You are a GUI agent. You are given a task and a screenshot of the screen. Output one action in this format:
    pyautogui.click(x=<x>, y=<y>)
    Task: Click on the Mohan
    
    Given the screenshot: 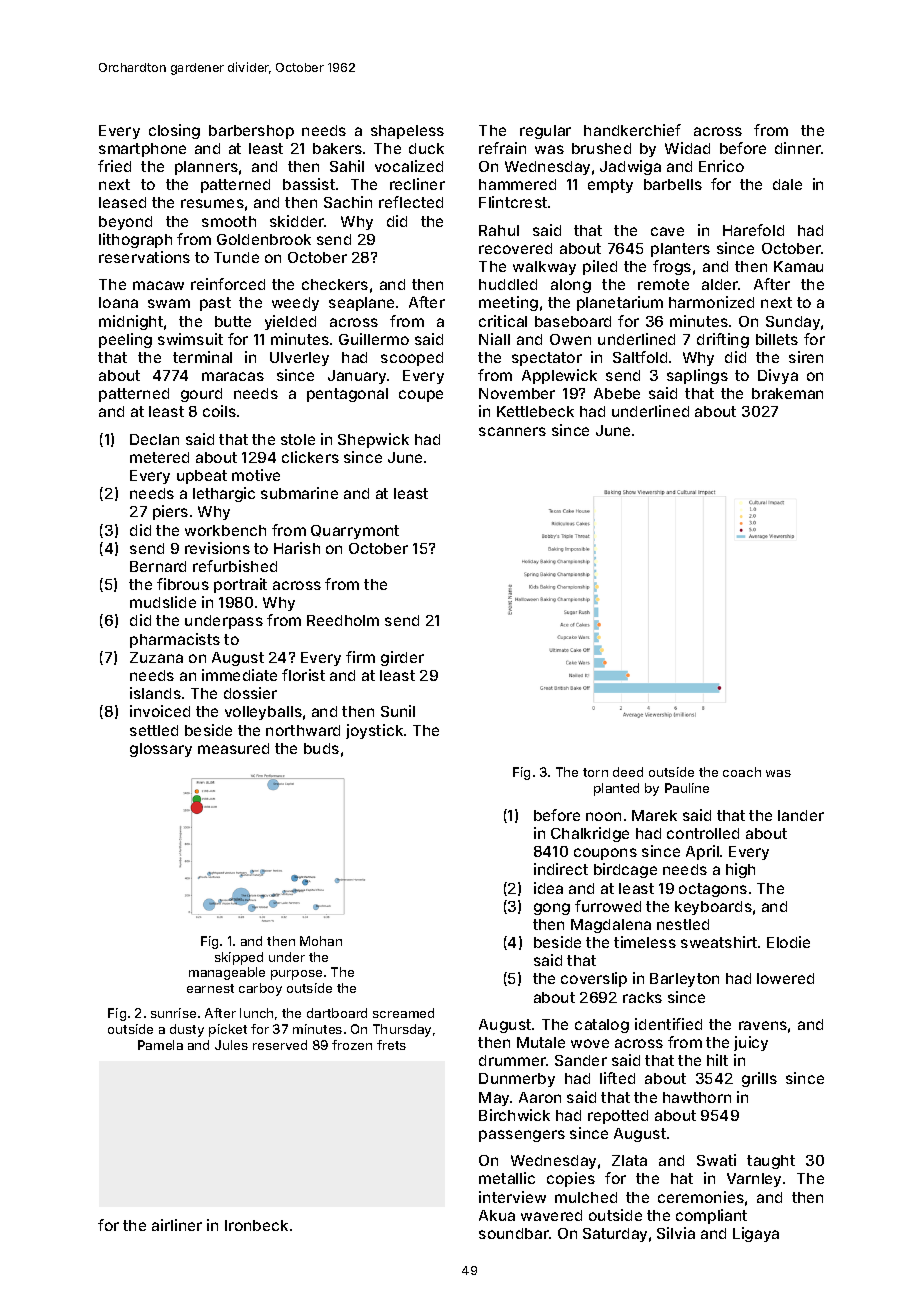 What is the action you would take?
    pyautogui.click(x=321, y=941)
